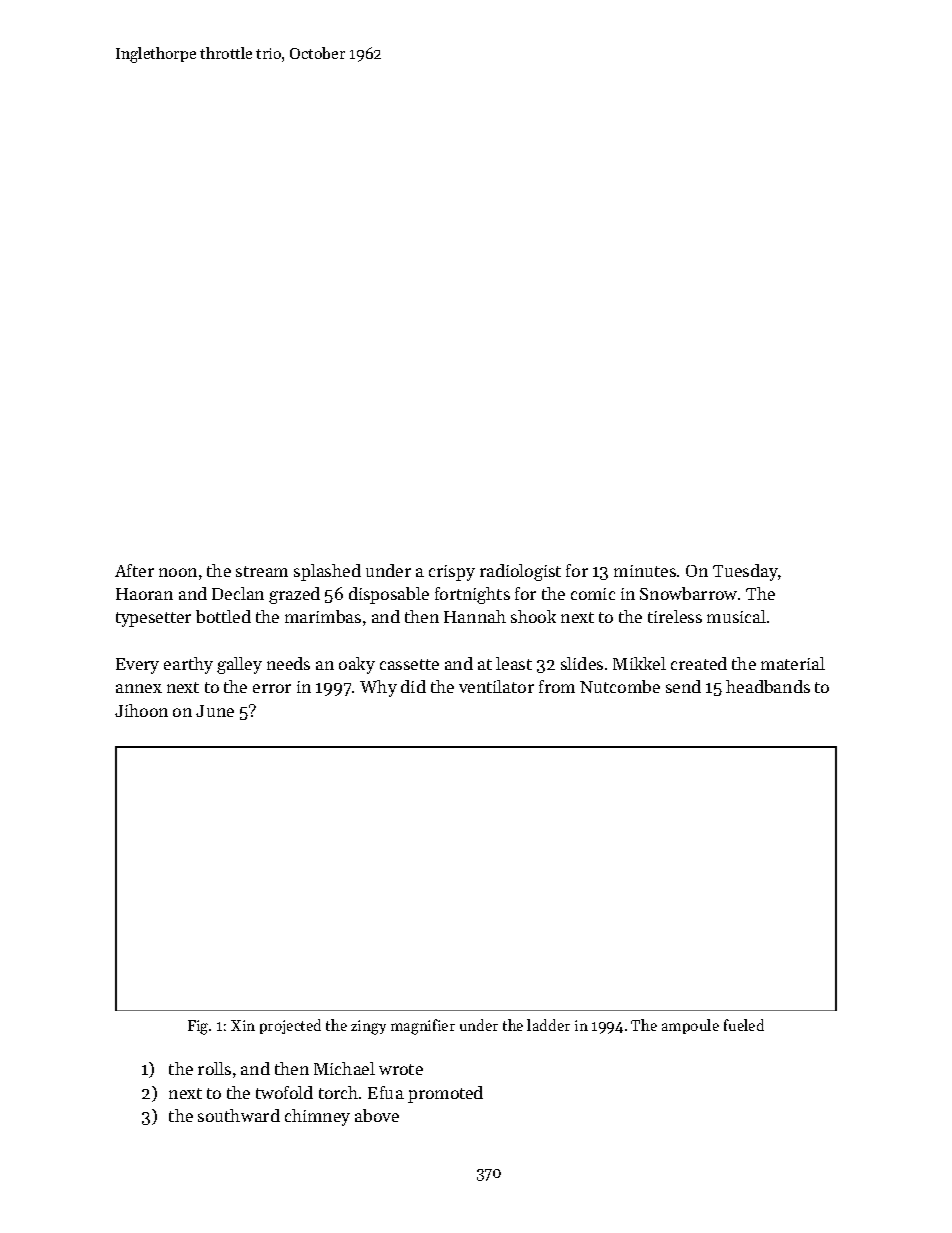  I want to click on error, so click(272, 688).
